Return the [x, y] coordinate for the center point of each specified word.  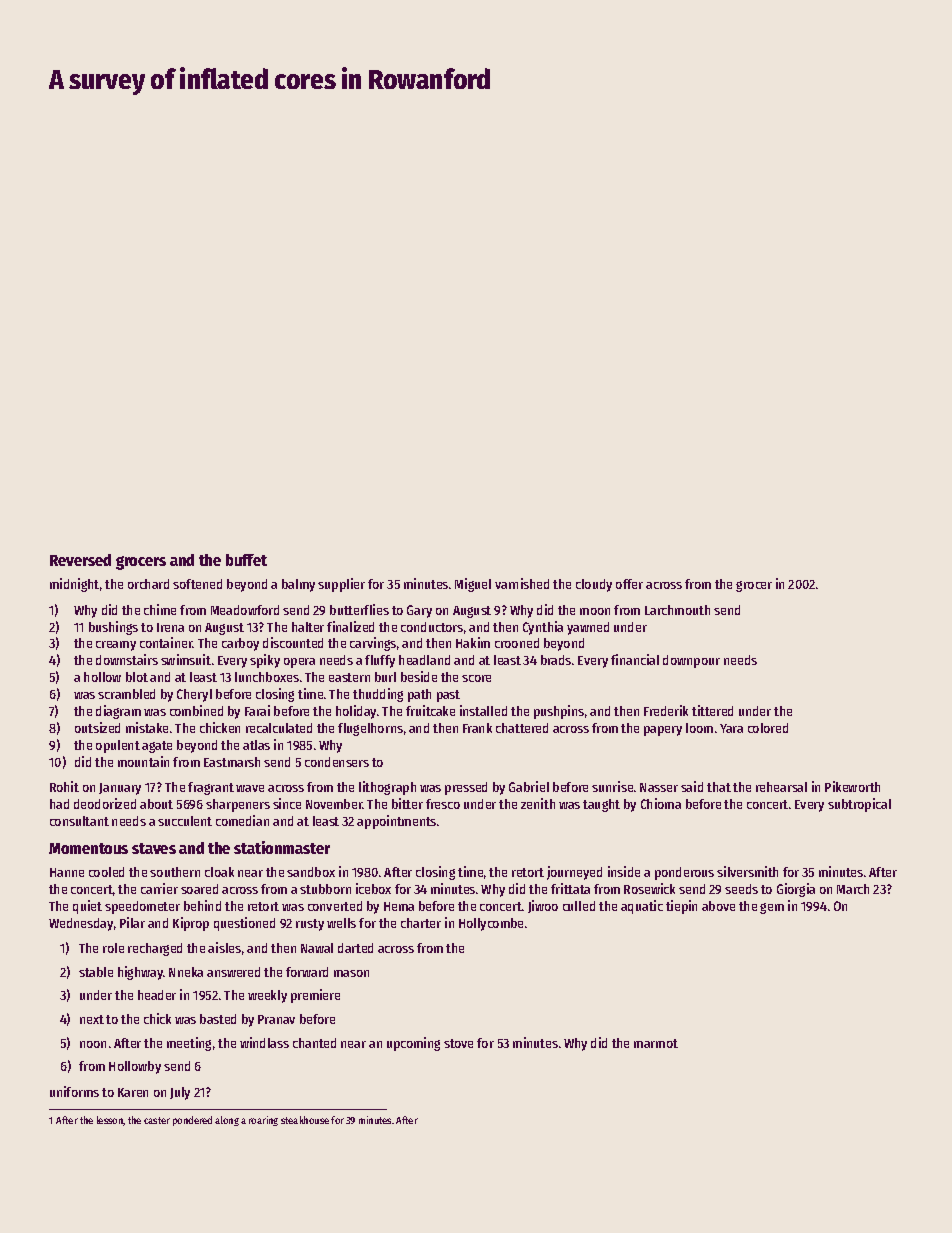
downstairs [127, 659]
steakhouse [305, 1120]
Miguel [473, 585]
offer [629, 584]
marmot [656, 1043]
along [227, 1121]
